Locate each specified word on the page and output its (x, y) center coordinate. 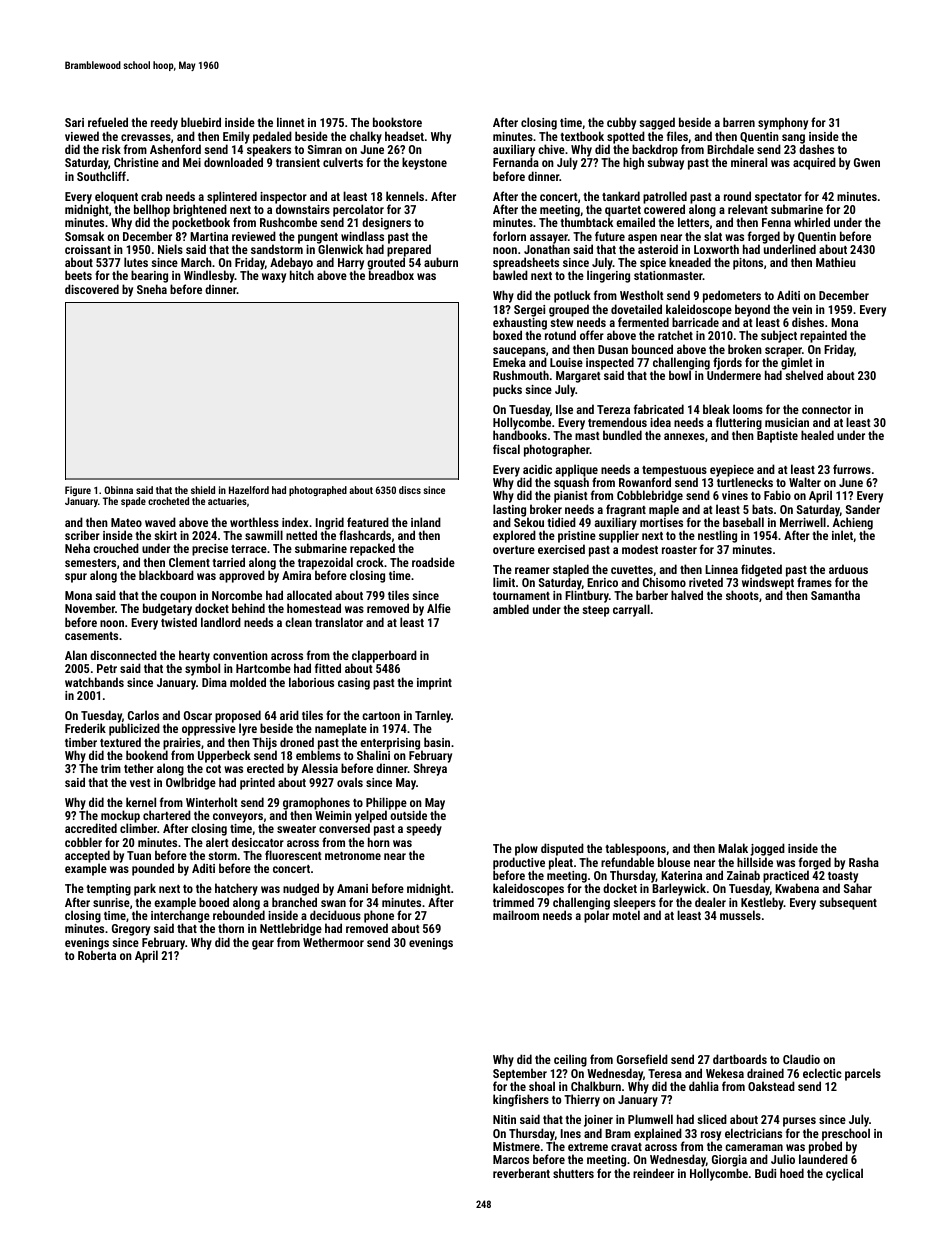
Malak (733, 848)
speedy (424, 829)
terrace (249, 549)
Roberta (97, 955)
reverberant (521, 1173)
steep (595, 611)
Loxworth (716, 249)
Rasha (864, 862)
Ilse (564, 409)
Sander (863, 509)
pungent (318, 238)
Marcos (511, 1159)
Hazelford (249, 490)
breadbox (391, 275)
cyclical (844, 1174)
